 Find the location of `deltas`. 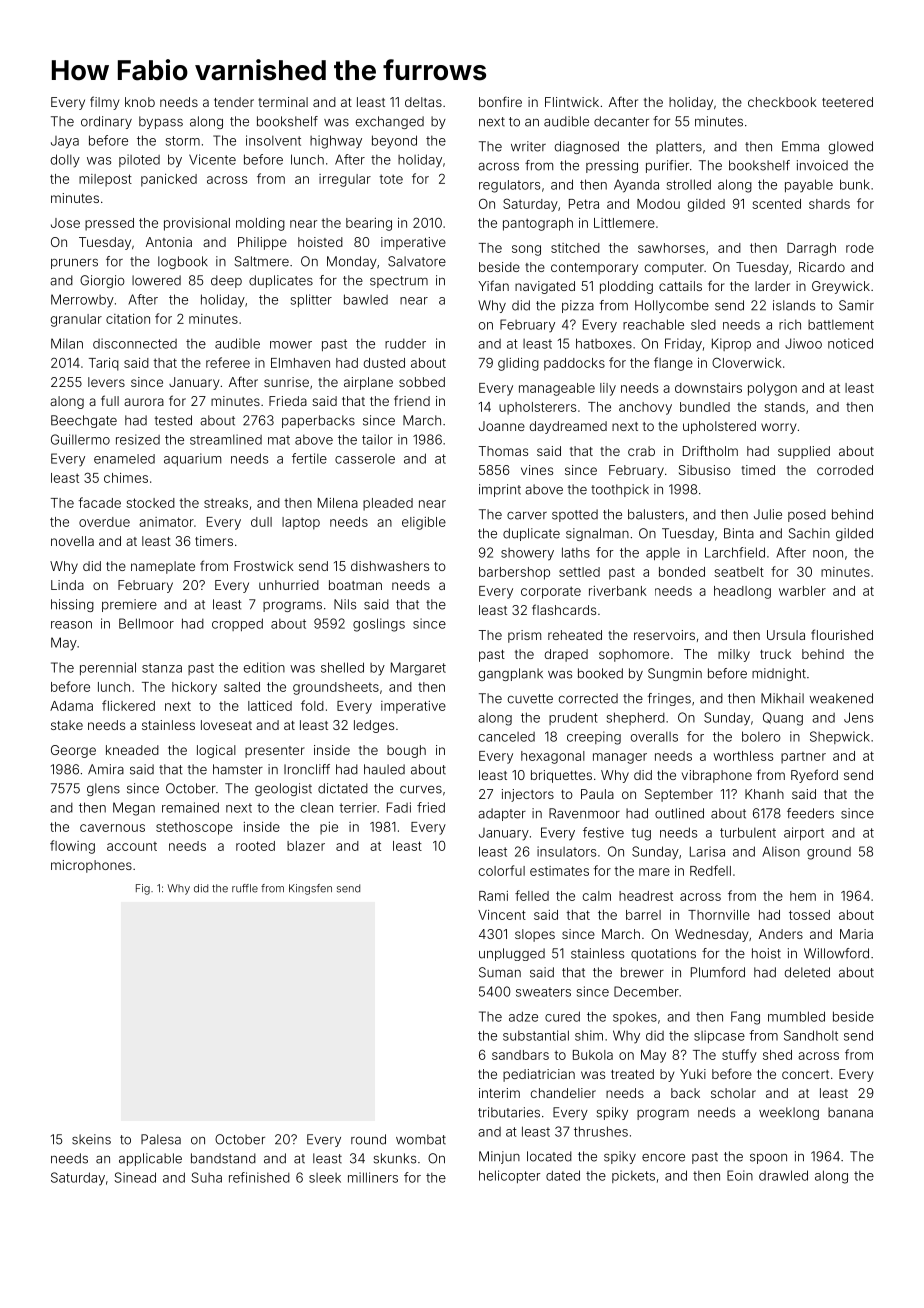

deltas is located at coordinates (423, 102).
